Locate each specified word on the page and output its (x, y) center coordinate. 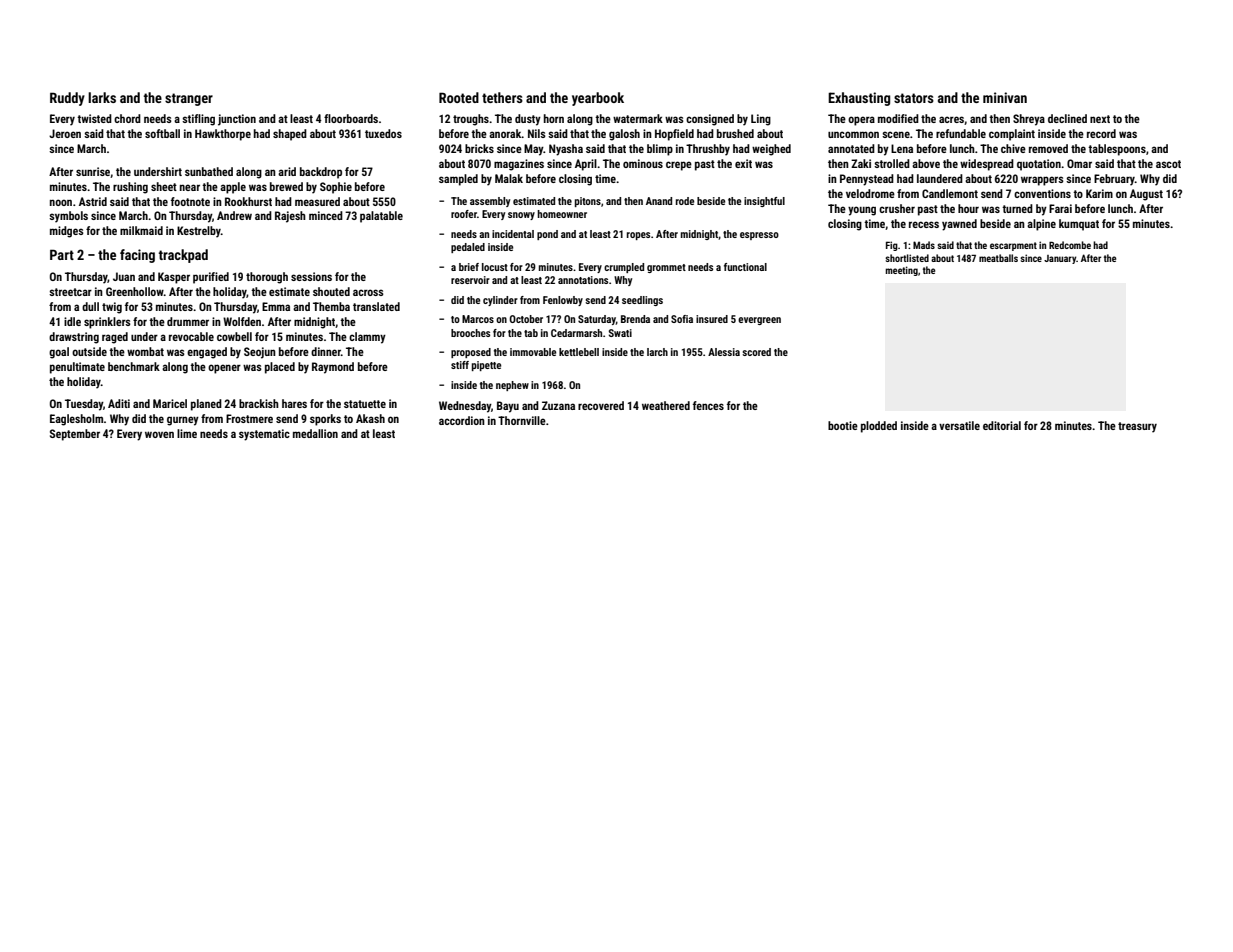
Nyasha (566, 150)
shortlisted (907, 258)
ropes (638, 236)
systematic (264, 435)
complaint (1012, 135)
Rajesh (290, 217)
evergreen (759, 321)
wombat (145, 351)
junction (237, 120)
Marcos (478, 319)
